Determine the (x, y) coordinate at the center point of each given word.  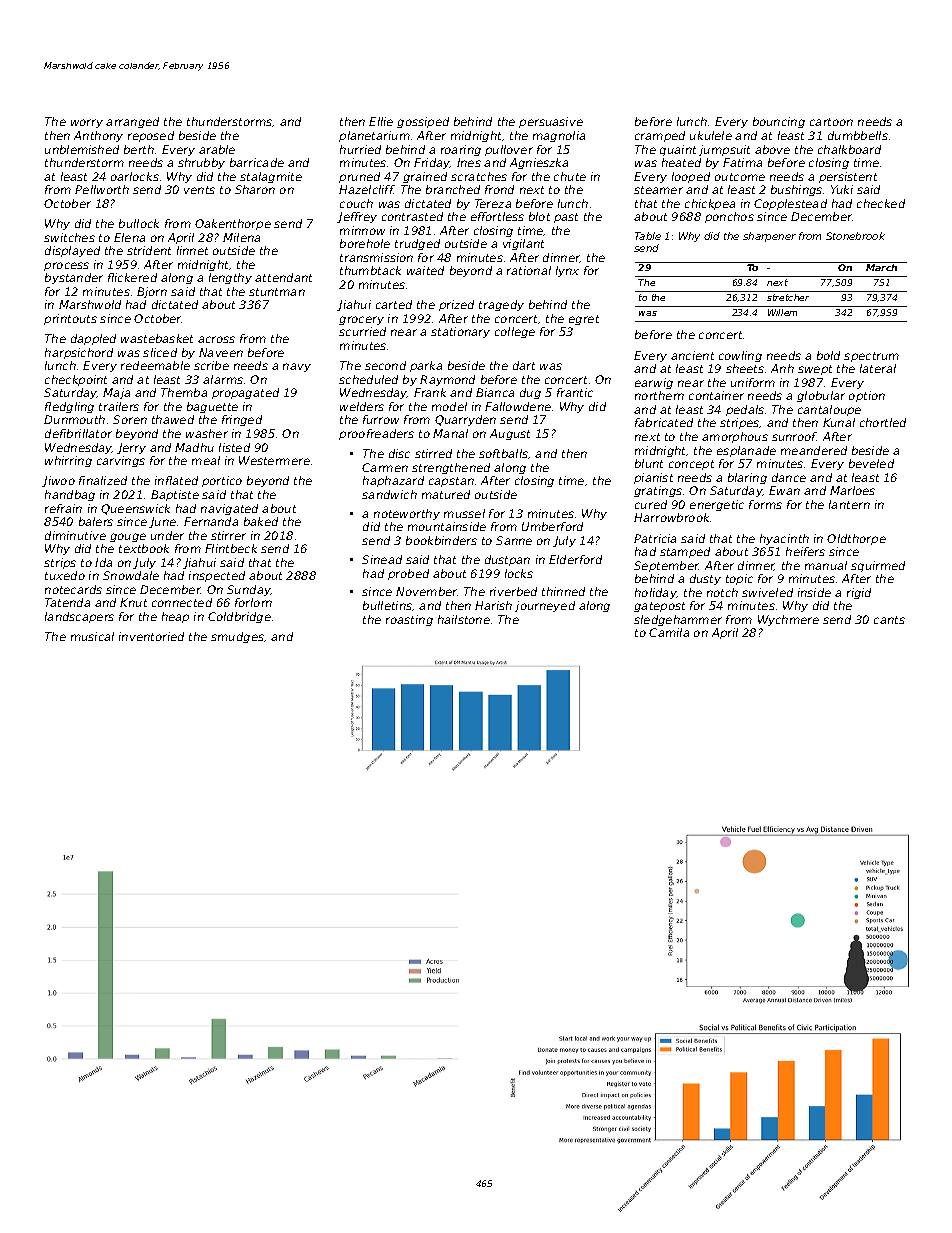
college (515, 332)
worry (87, 123)
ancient (692, 355)
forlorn (253, 602)
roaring (461, 150)
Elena (129, 237)
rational (529, 270)
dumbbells (858, 135)
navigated (229, 509)
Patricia (655, 538)
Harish (493, 605)
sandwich (389, 494)
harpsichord (79, 353)
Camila (669, 632)
